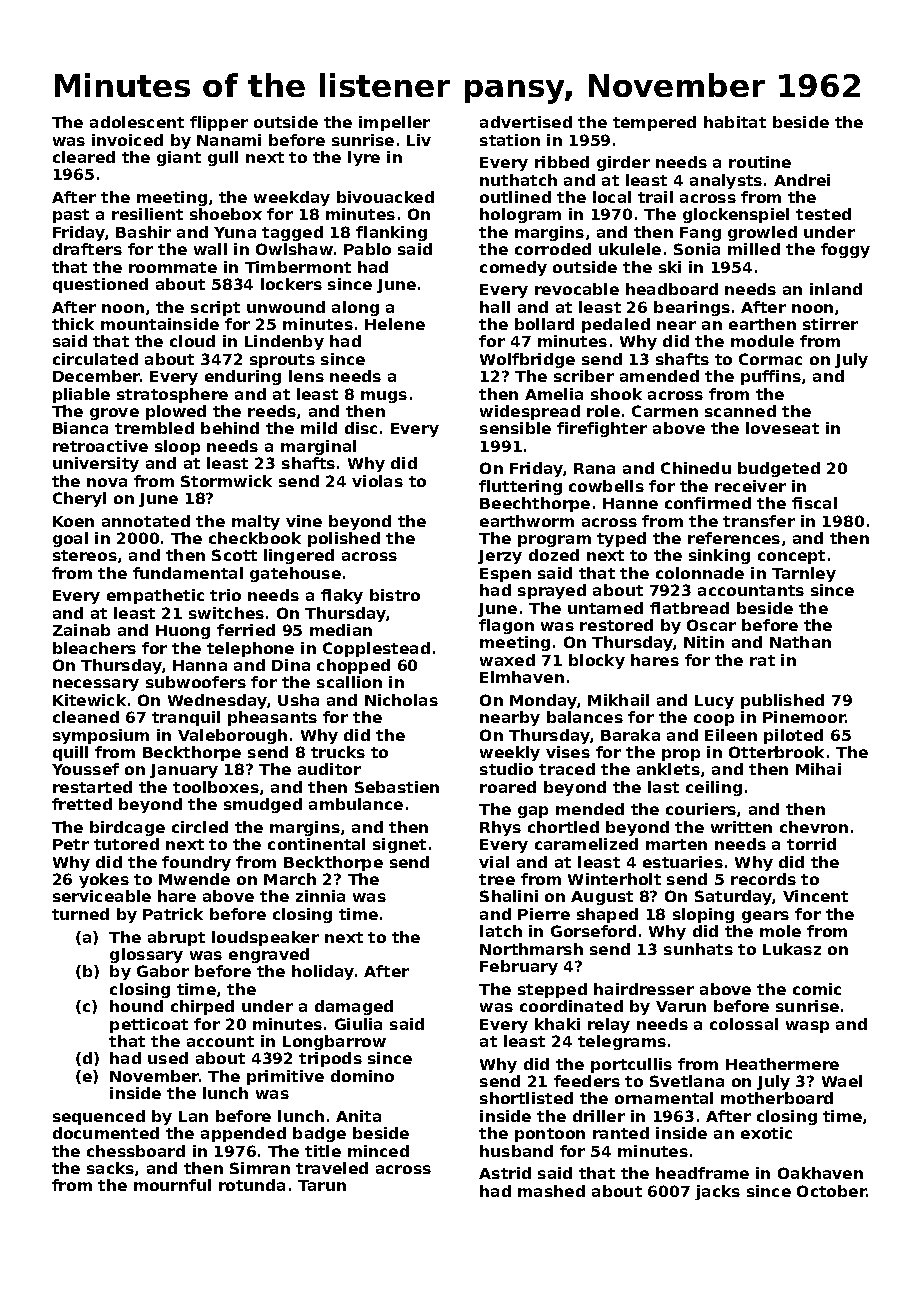 This image has height=1308, width=924. What do you see at coordinates (522, 677) in the image?
I see `Elmhaven` at bounding box center [522, 677].
